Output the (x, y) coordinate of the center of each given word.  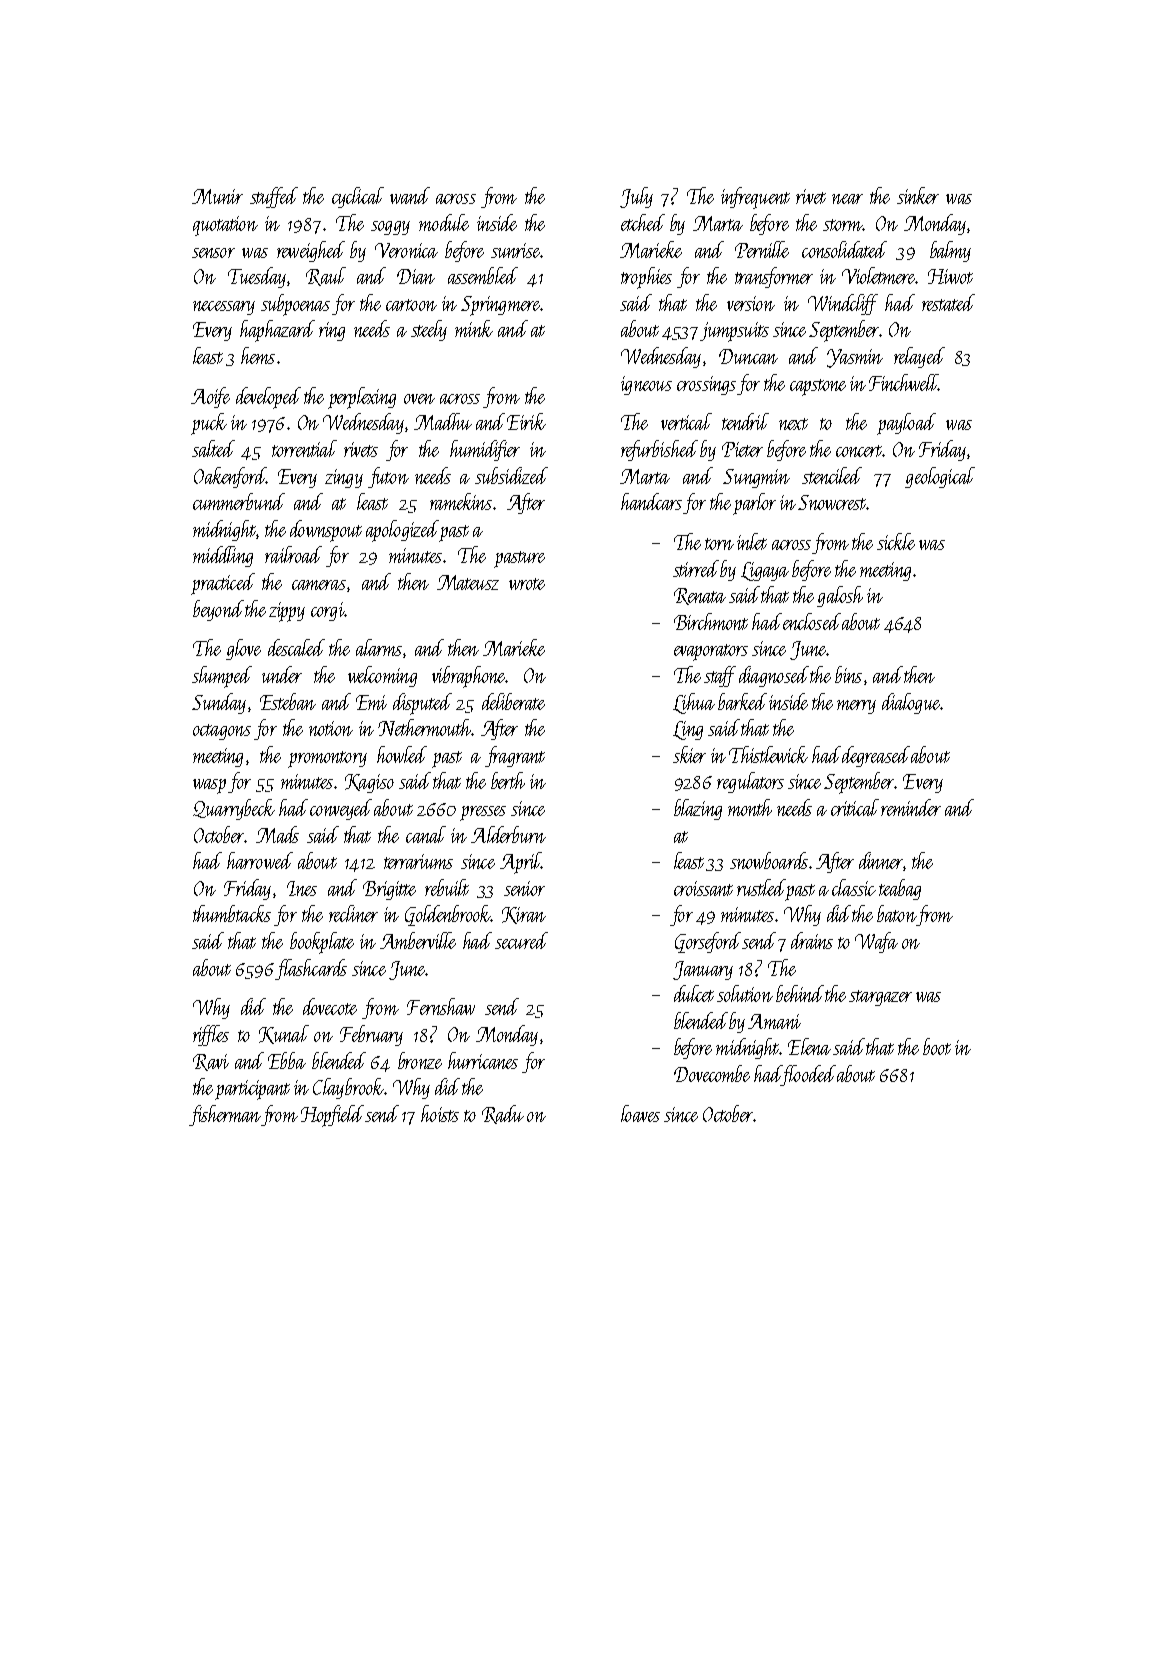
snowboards (769, 860)
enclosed (812, 621)
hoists (440, 1113)
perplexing (362, 398)
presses (483, 813)
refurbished (659, 450)
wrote (527, 584)
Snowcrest (832, 502)
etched (643, 222)
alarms (379, 647)
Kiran (524, 915)
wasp (209, 786)
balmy (950, 251)
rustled (761, 887)
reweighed (311, 251)
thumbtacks (232, 913)
